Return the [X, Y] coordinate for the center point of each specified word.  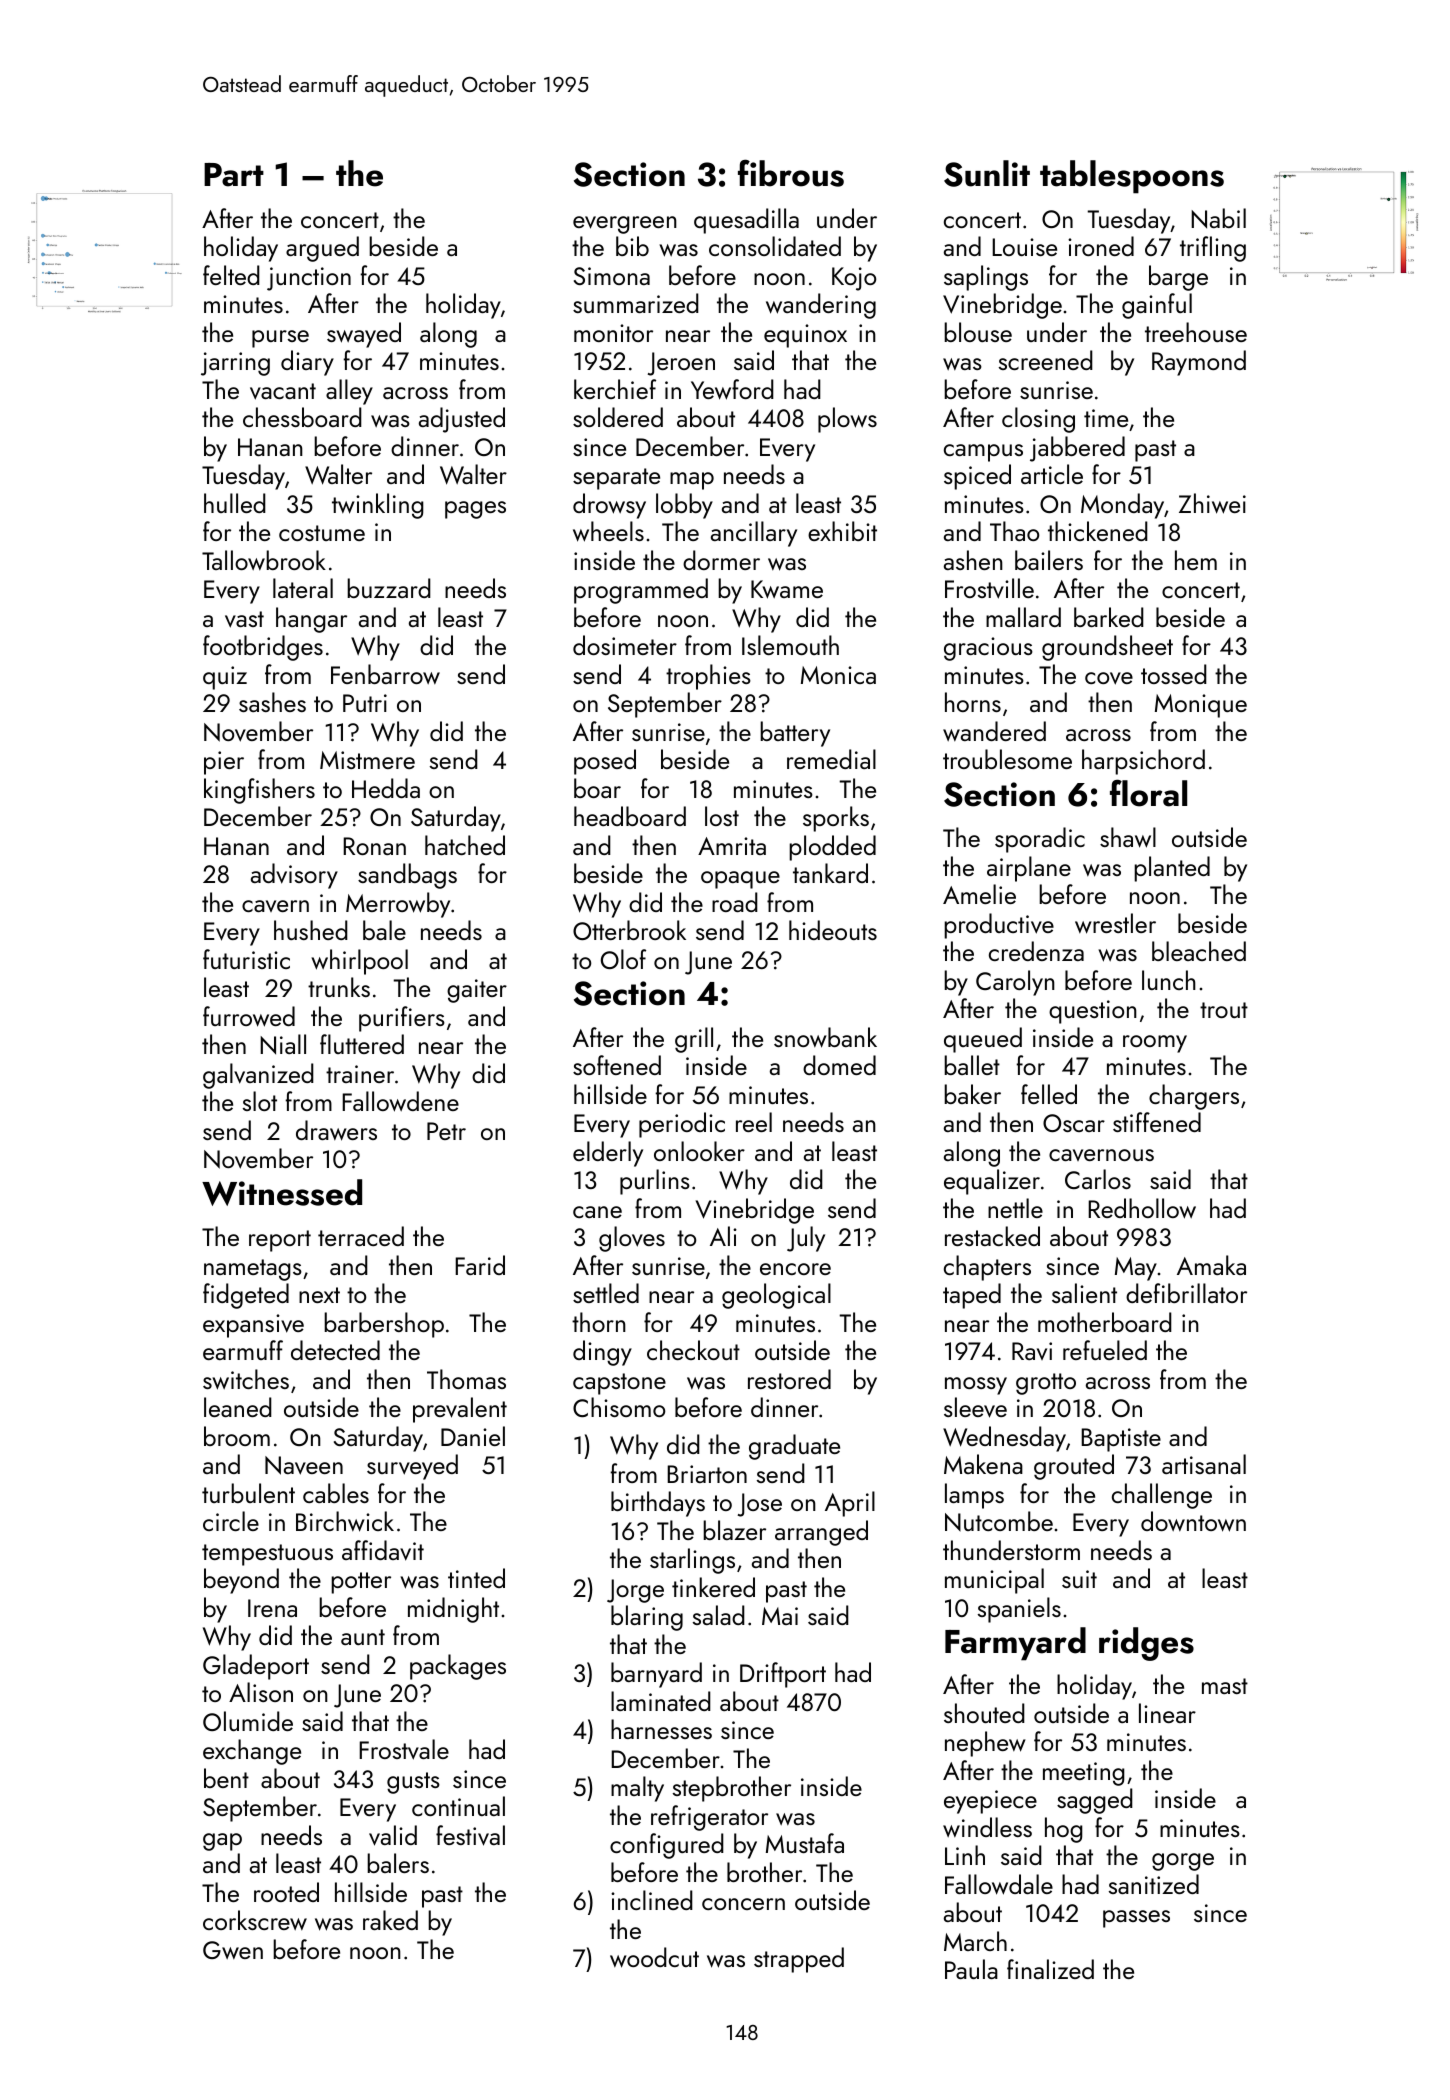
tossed [1174, 674]
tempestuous [267, 1555]
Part [234, 175]
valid [393, 1835]
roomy [1155, 1044]
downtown [1193, 1521]
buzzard [389, 588]
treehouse [1196, 332]
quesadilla [746, 221]
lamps [974, 1496]
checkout [693, 1350]
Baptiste [1121, 1440]
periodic [682, 1125]
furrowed [249, 1016]
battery [795, 734]
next [319, 1295]
